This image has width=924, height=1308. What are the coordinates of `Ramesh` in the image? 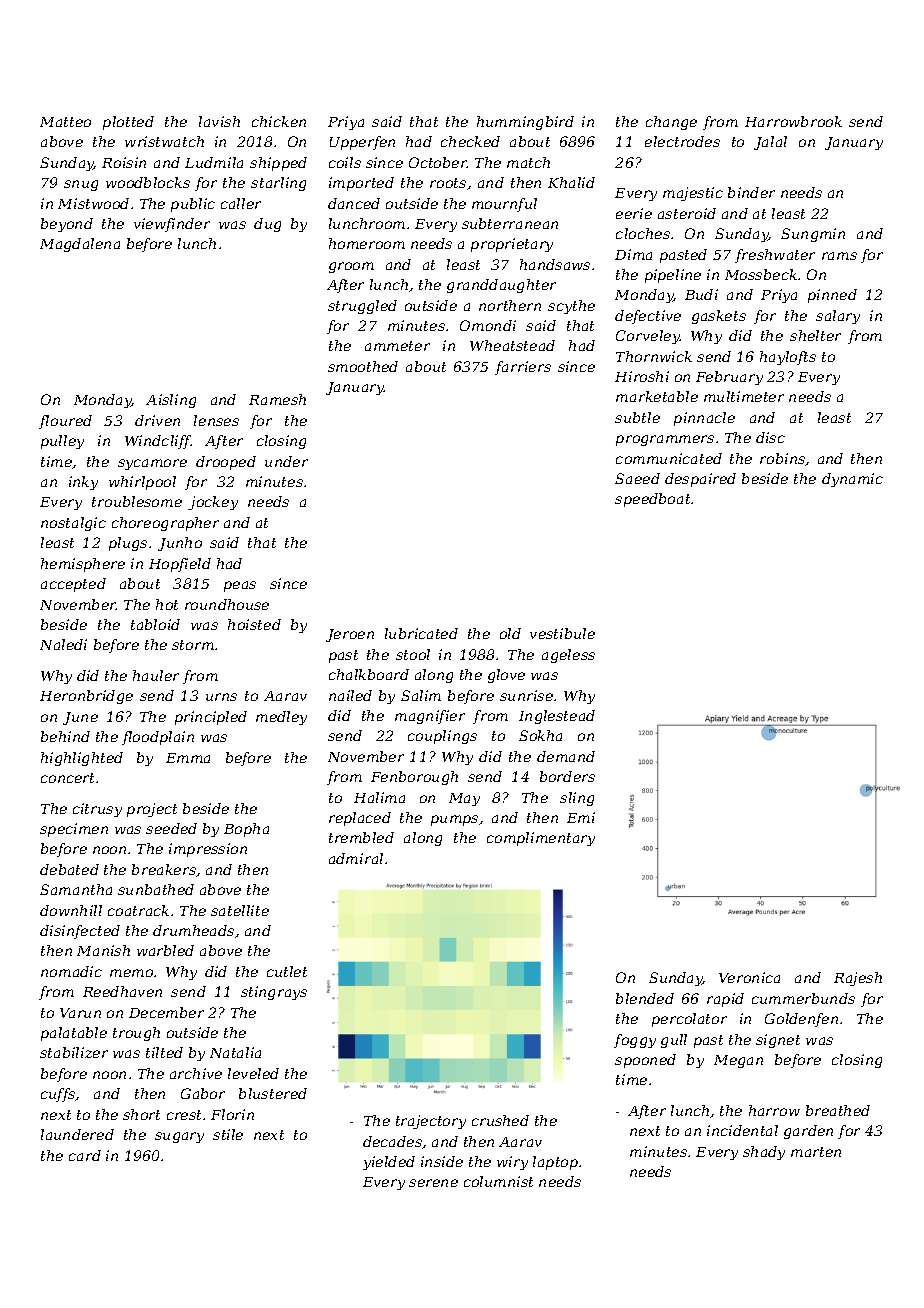 It's located at (277, 399).
